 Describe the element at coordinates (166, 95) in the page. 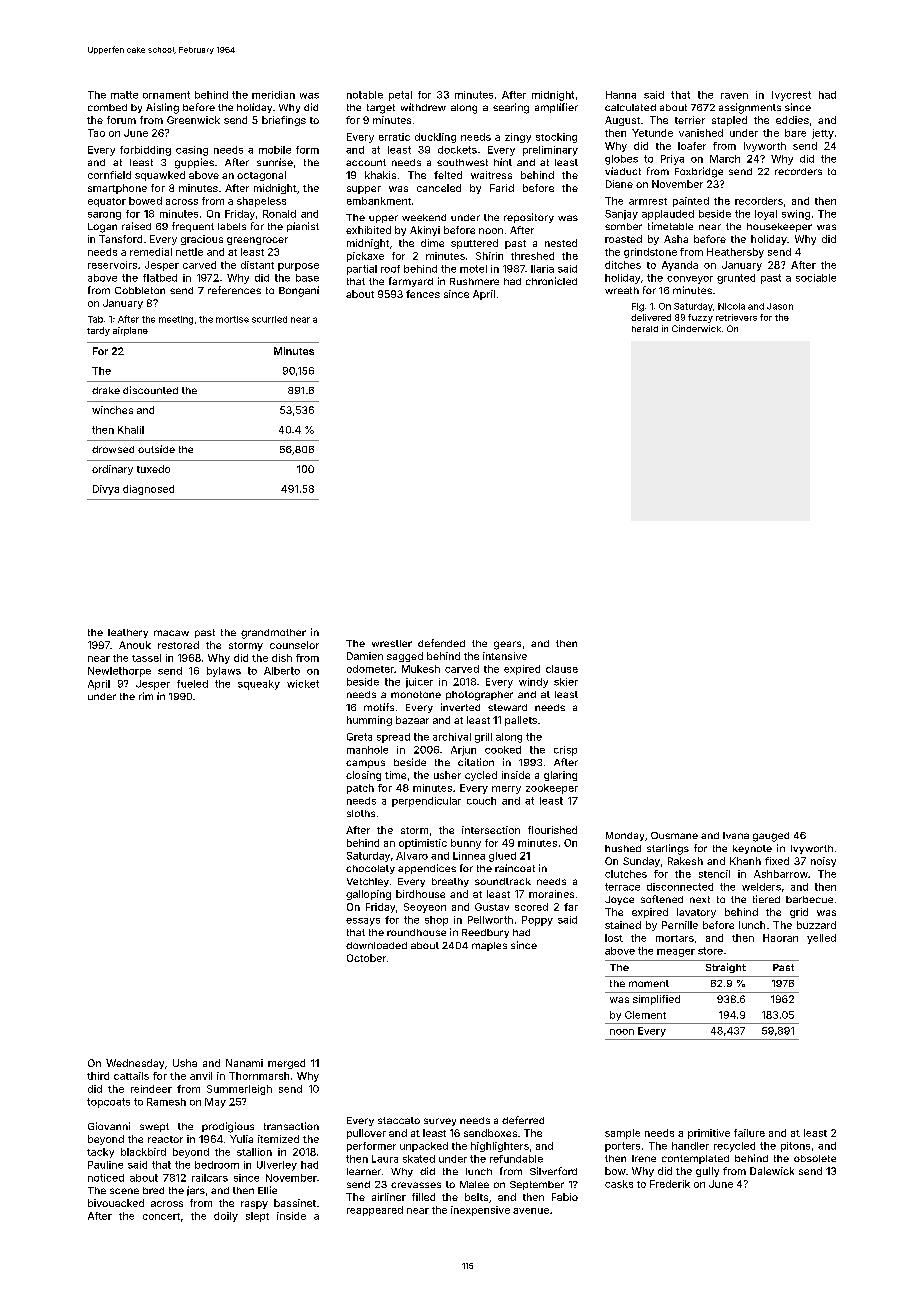

I see `ornament` at that location.
